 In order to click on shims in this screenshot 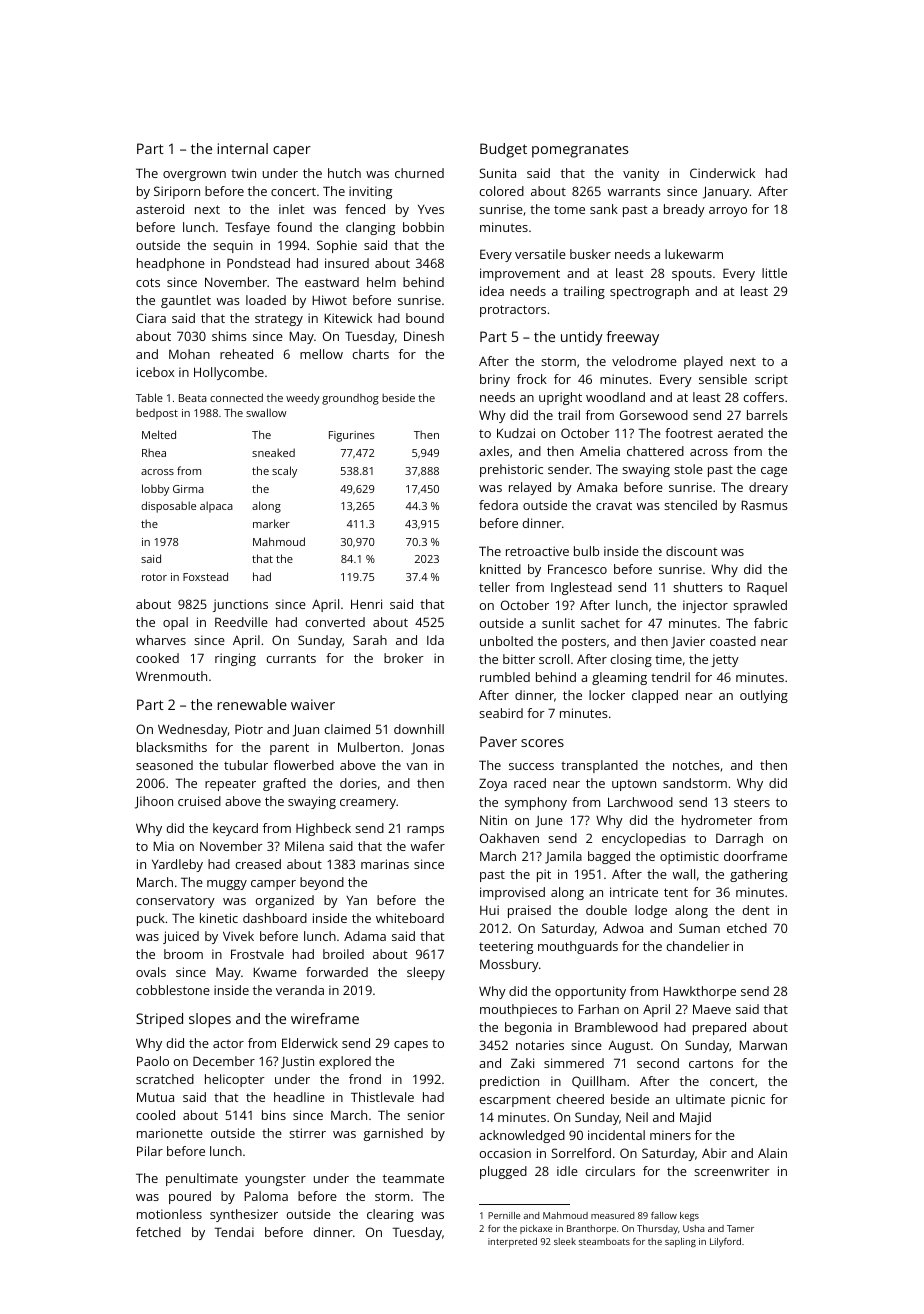, I will do `click(229, 336)`.
